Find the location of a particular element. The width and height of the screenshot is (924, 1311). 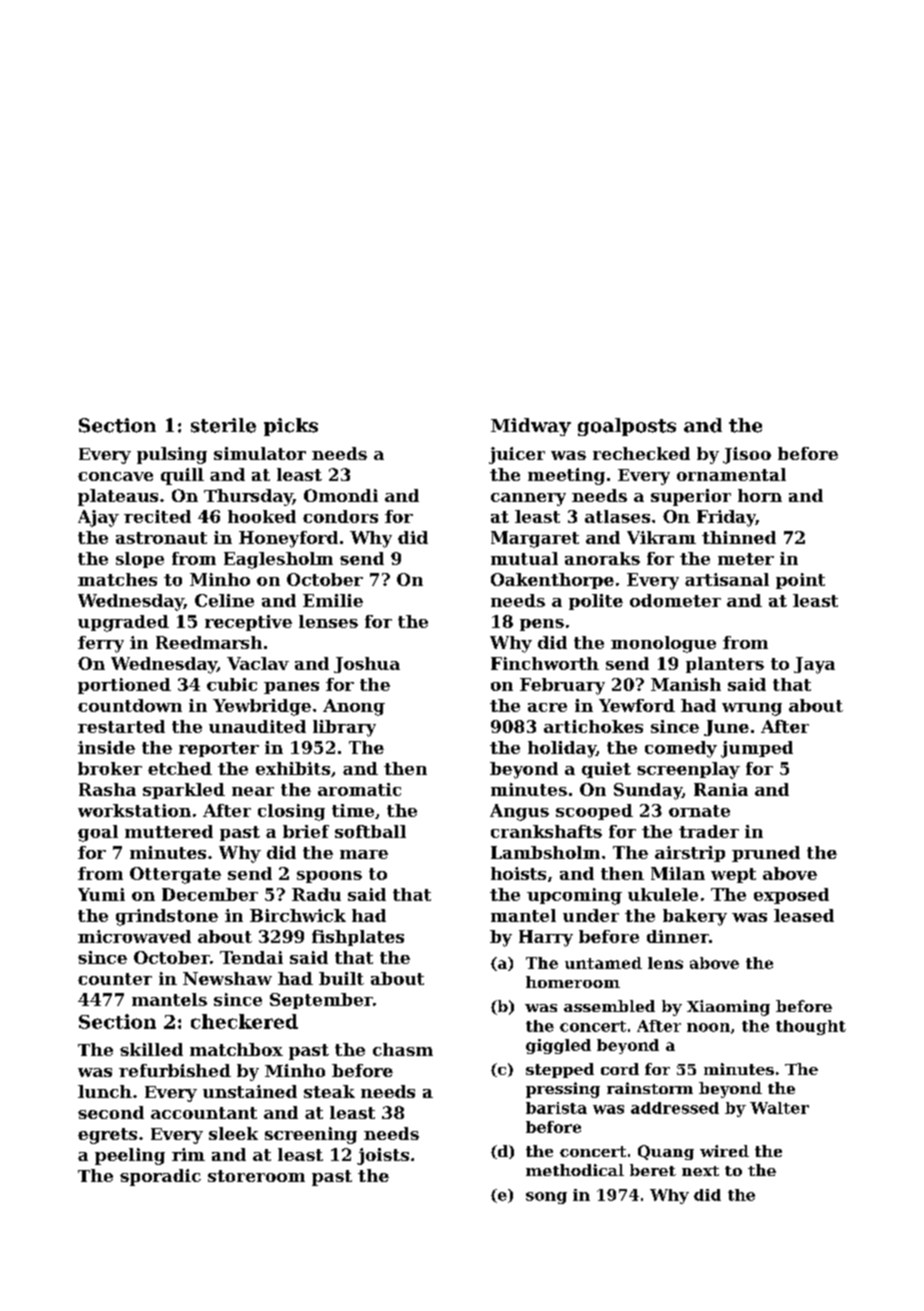

countdown is located at coordinates (130, 705).
